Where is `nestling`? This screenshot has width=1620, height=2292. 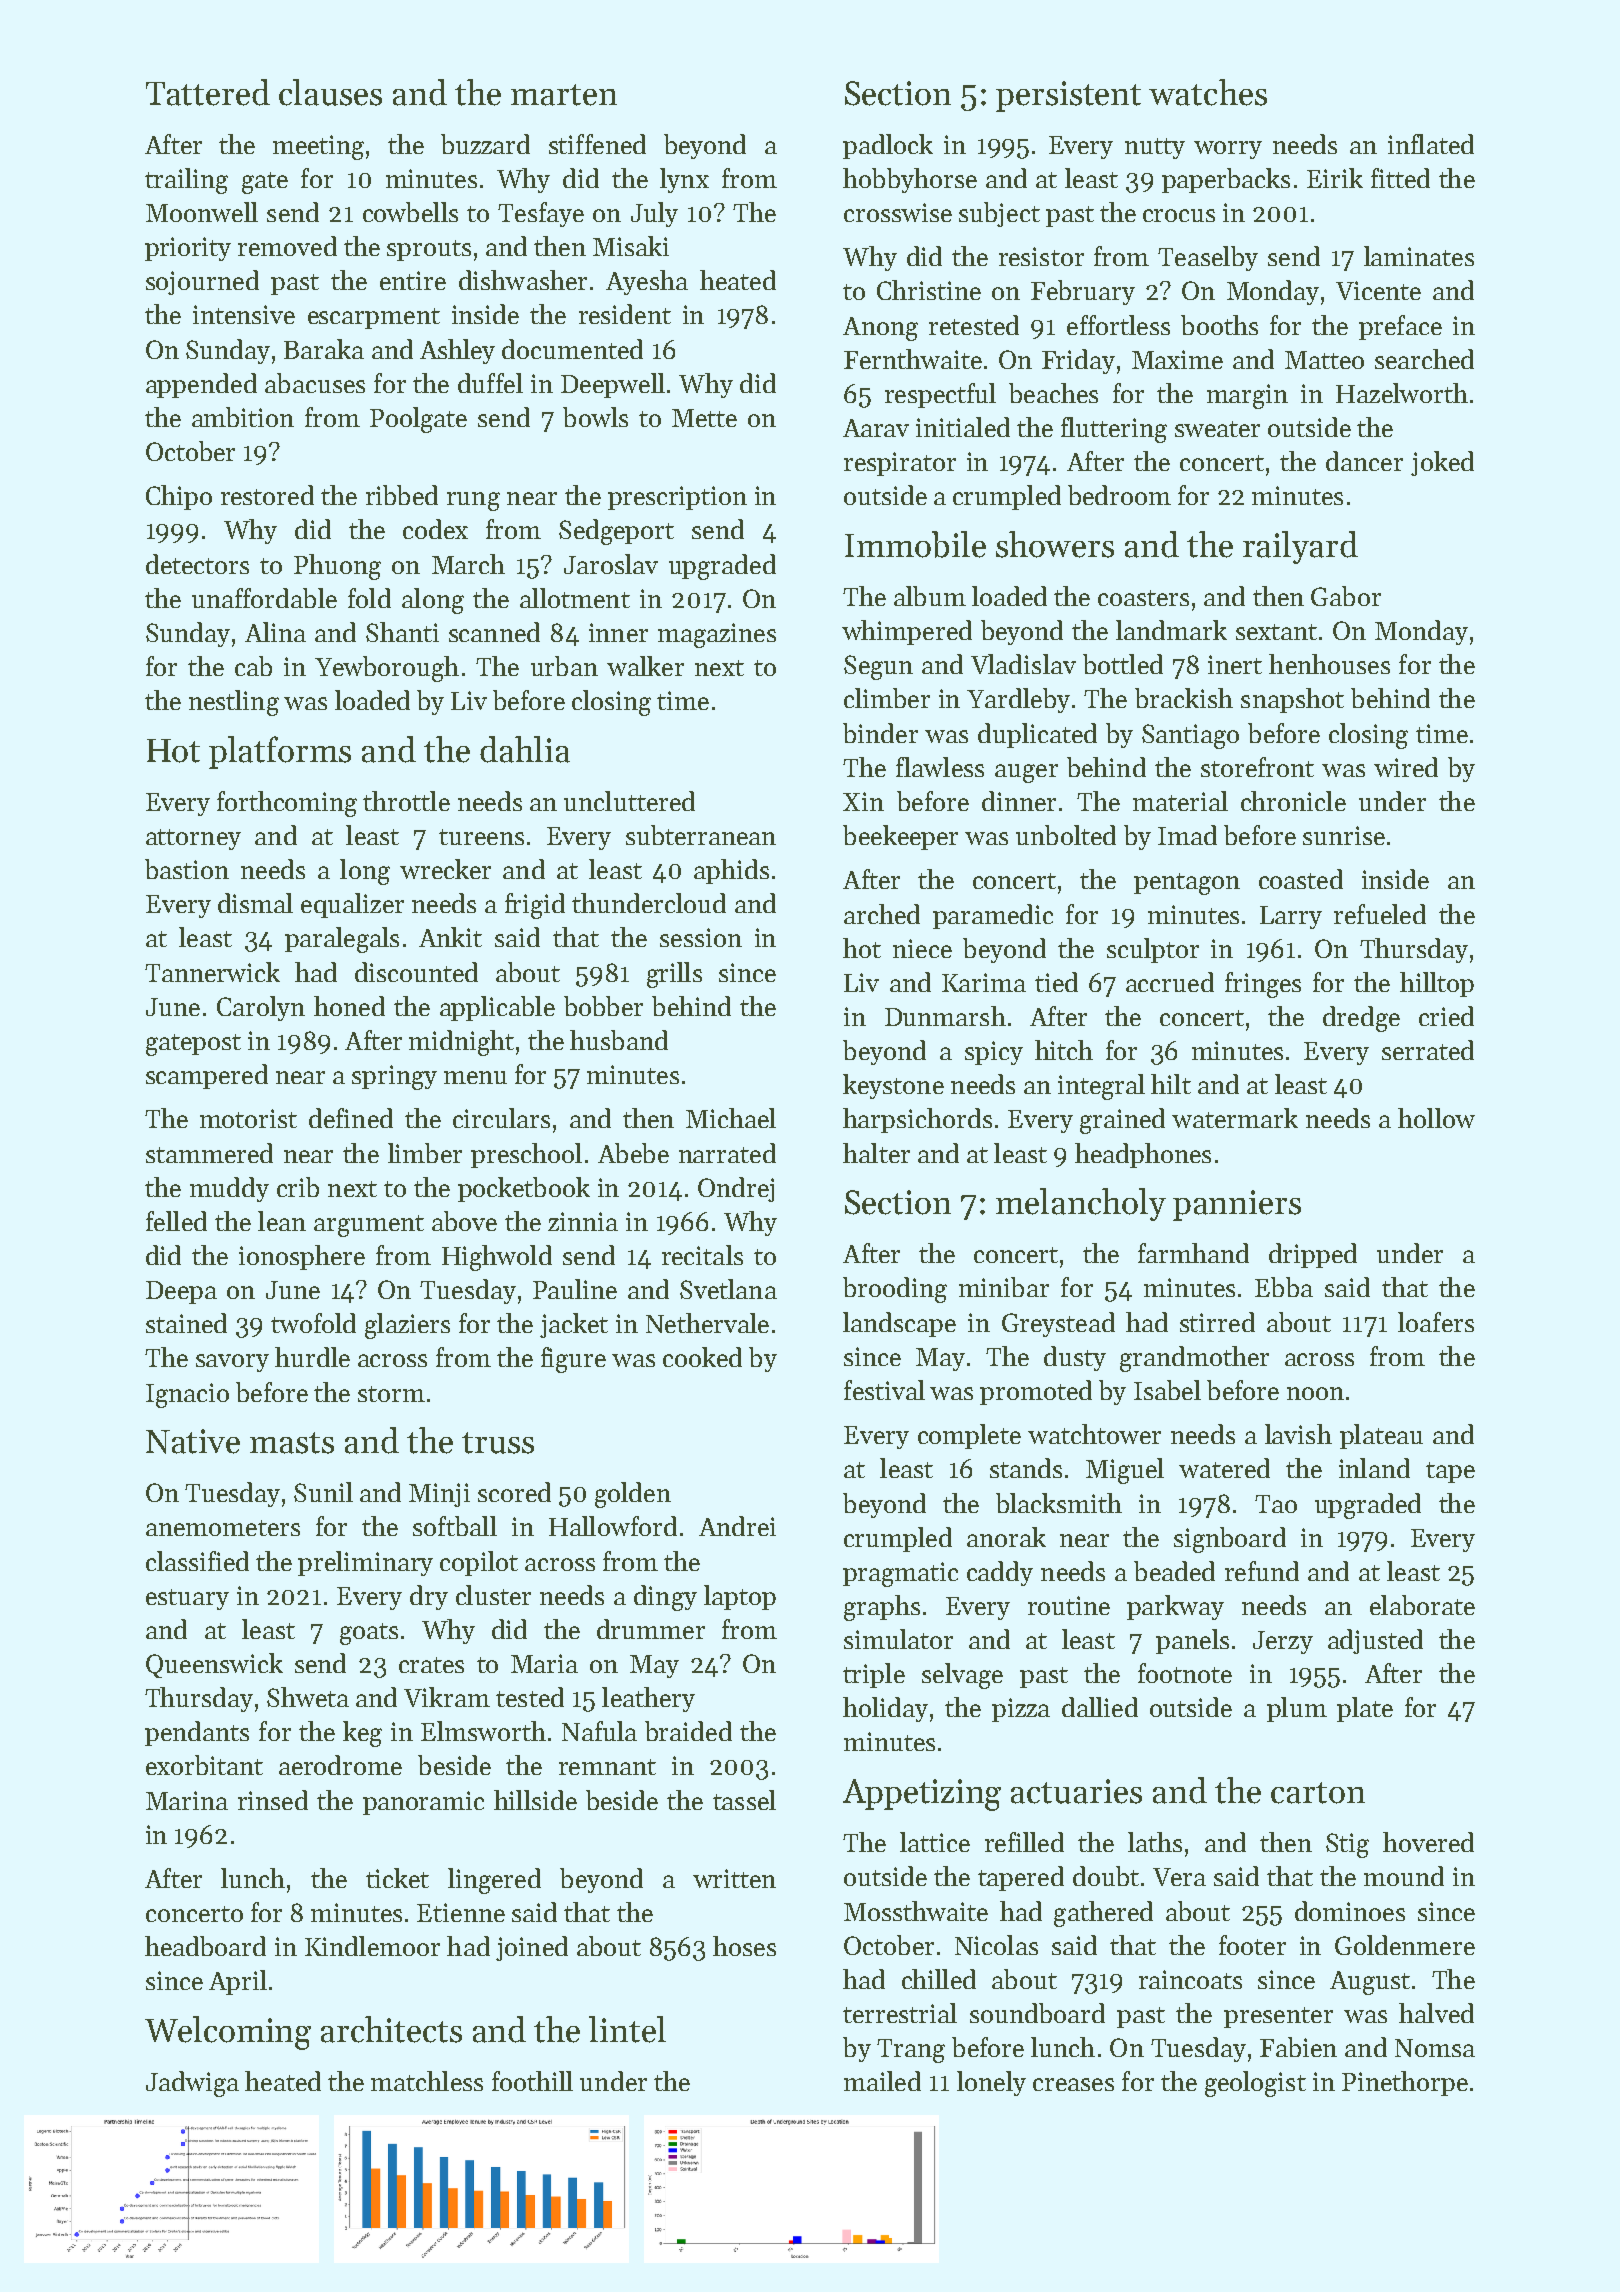
nestling is located at coordinates (234, 703).
